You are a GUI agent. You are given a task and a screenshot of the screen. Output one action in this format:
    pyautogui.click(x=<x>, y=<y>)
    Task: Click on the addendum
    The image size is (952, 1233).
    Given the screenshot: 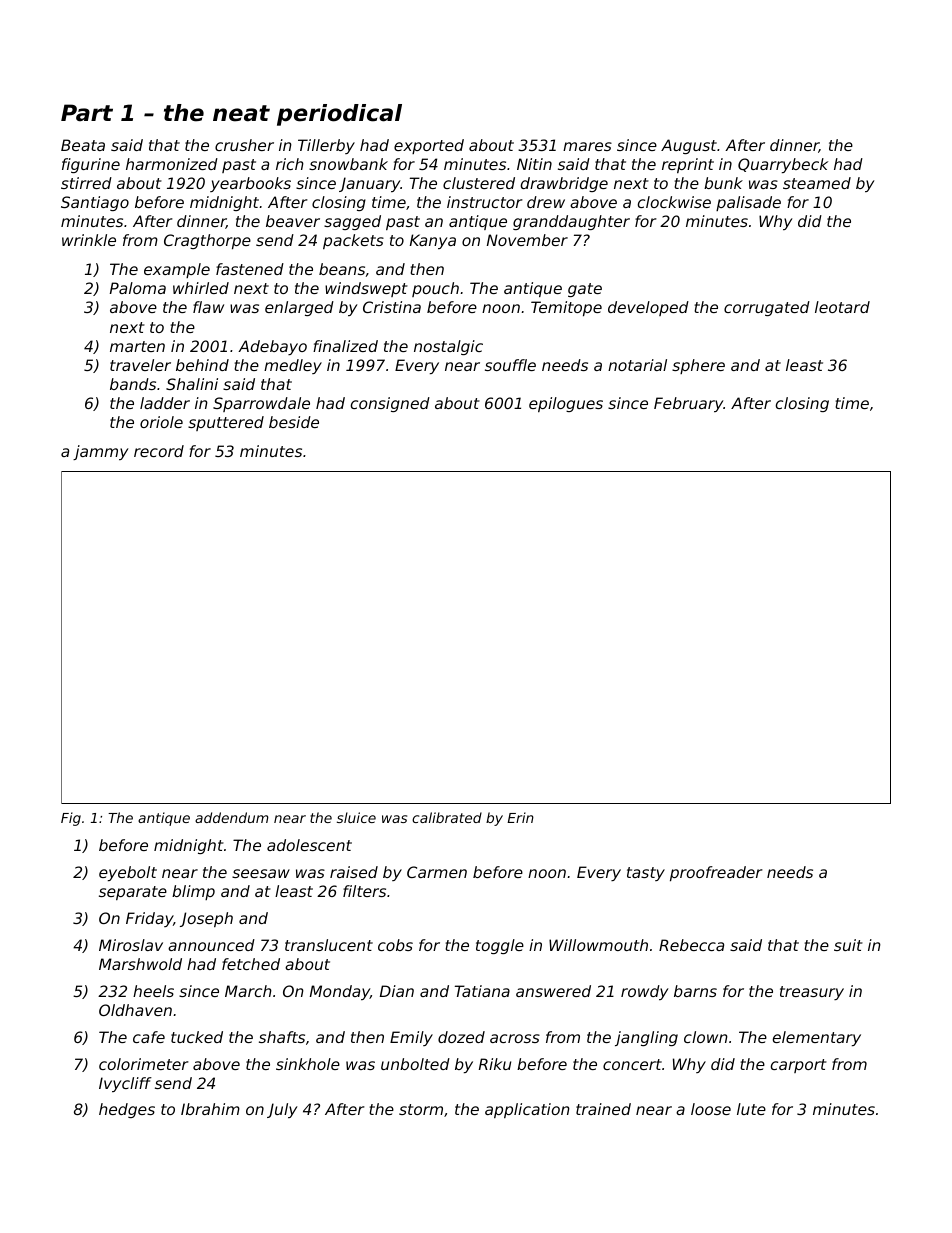 What is the action you would take?
    pyautogui.click(x=232, y=817)
